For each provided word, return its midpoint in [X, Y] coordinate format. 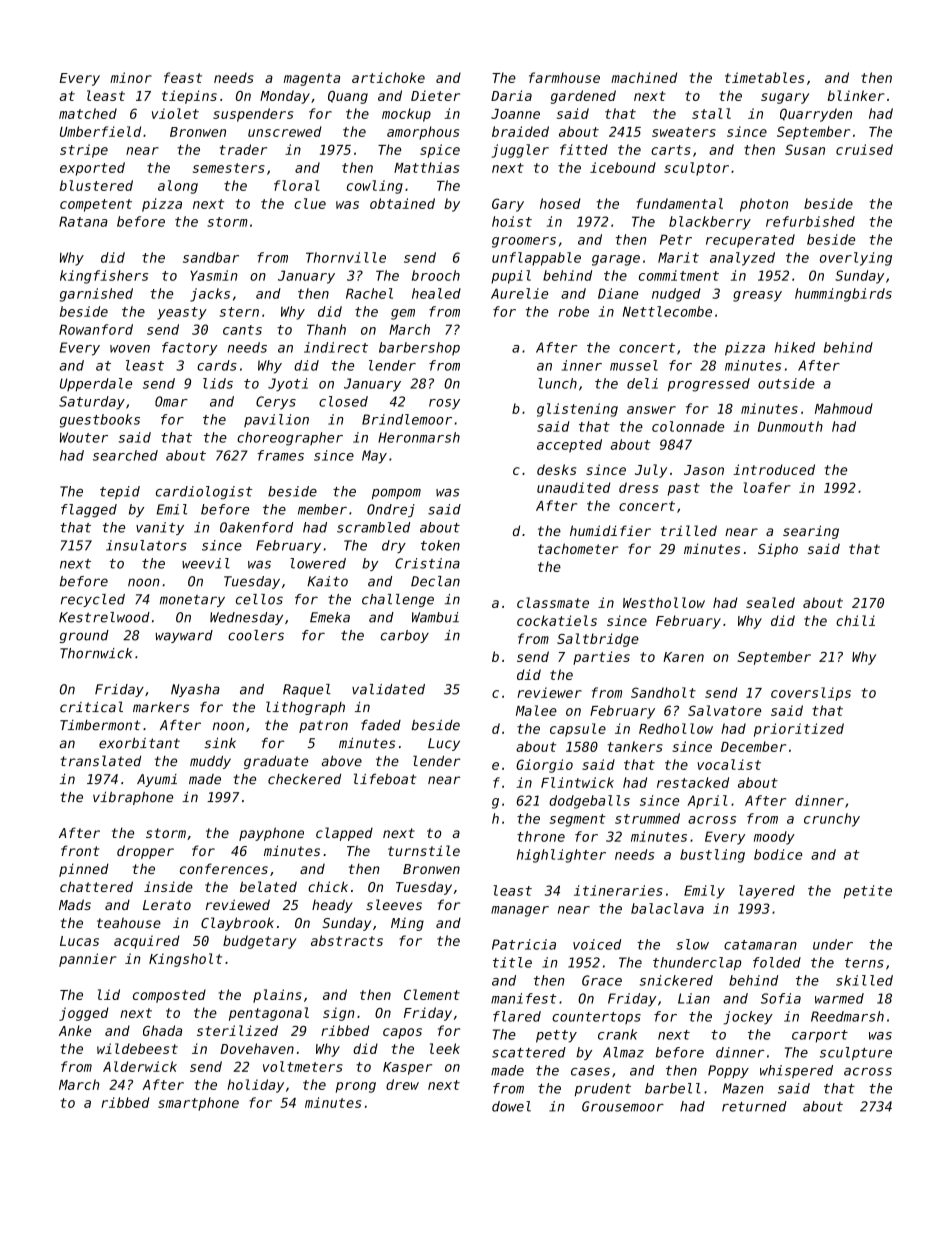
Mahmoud [844, 408]
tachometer [578, 548]
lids [218, 383]
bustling [712, 856]
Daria [511, 95]
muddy [210, 762]
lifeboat [385, 779]
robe [574, 311]
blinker [856, 95]
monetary [192, 601]
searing [811, 532]
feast [183, 77]
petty [556, 1036]
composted [169, 996]
